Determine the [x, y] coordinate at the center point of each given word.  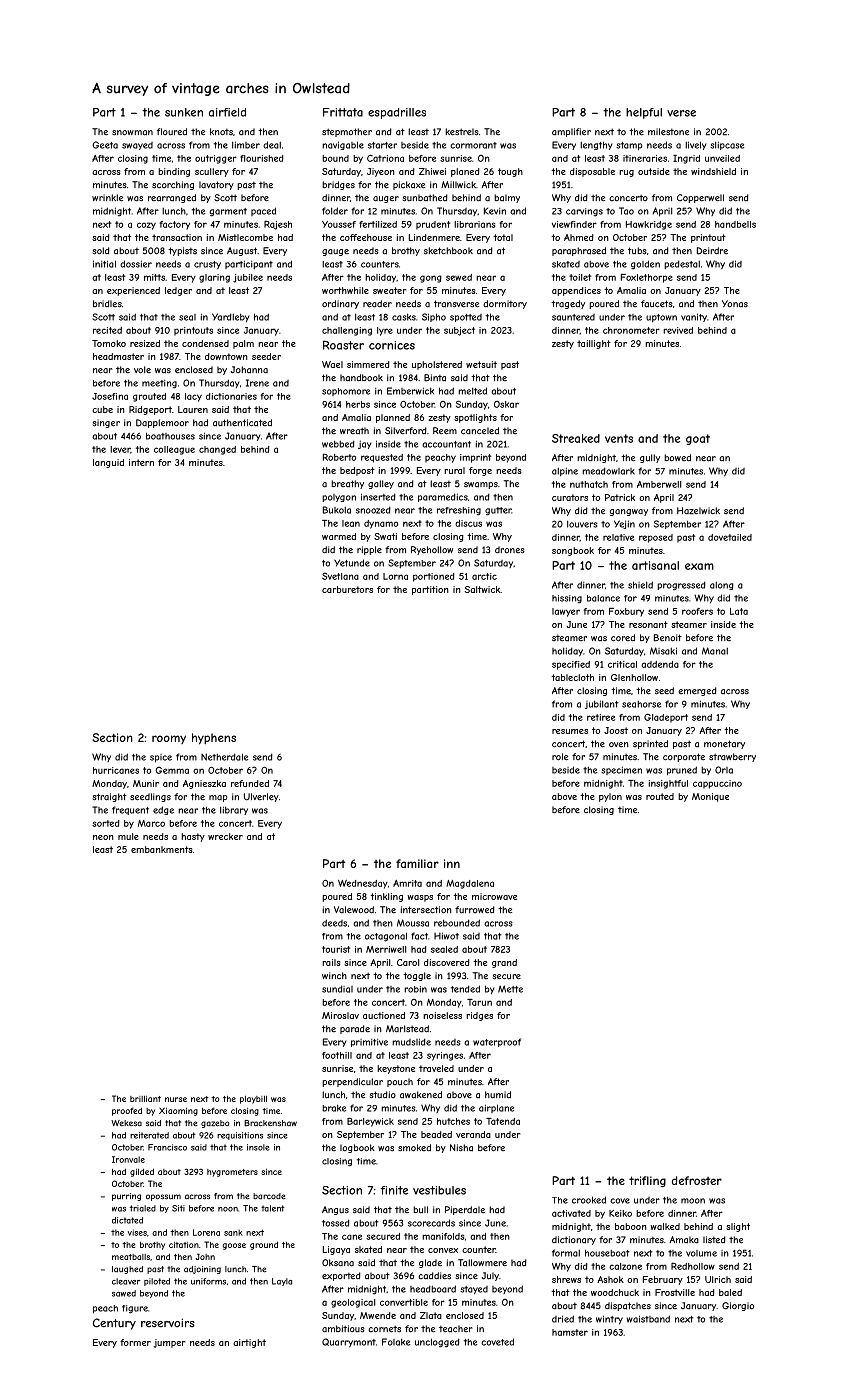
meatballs [131, 1257]
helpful [644, 113]
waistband [648, 1319]
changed [217, 450]
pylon [610, 797]
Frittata [343, 112]
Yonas [735, 304]
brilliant [145, 1099]
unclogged [437, 1343]
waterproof [497, 1042]
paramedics [443, 497]
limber [246, 145]
